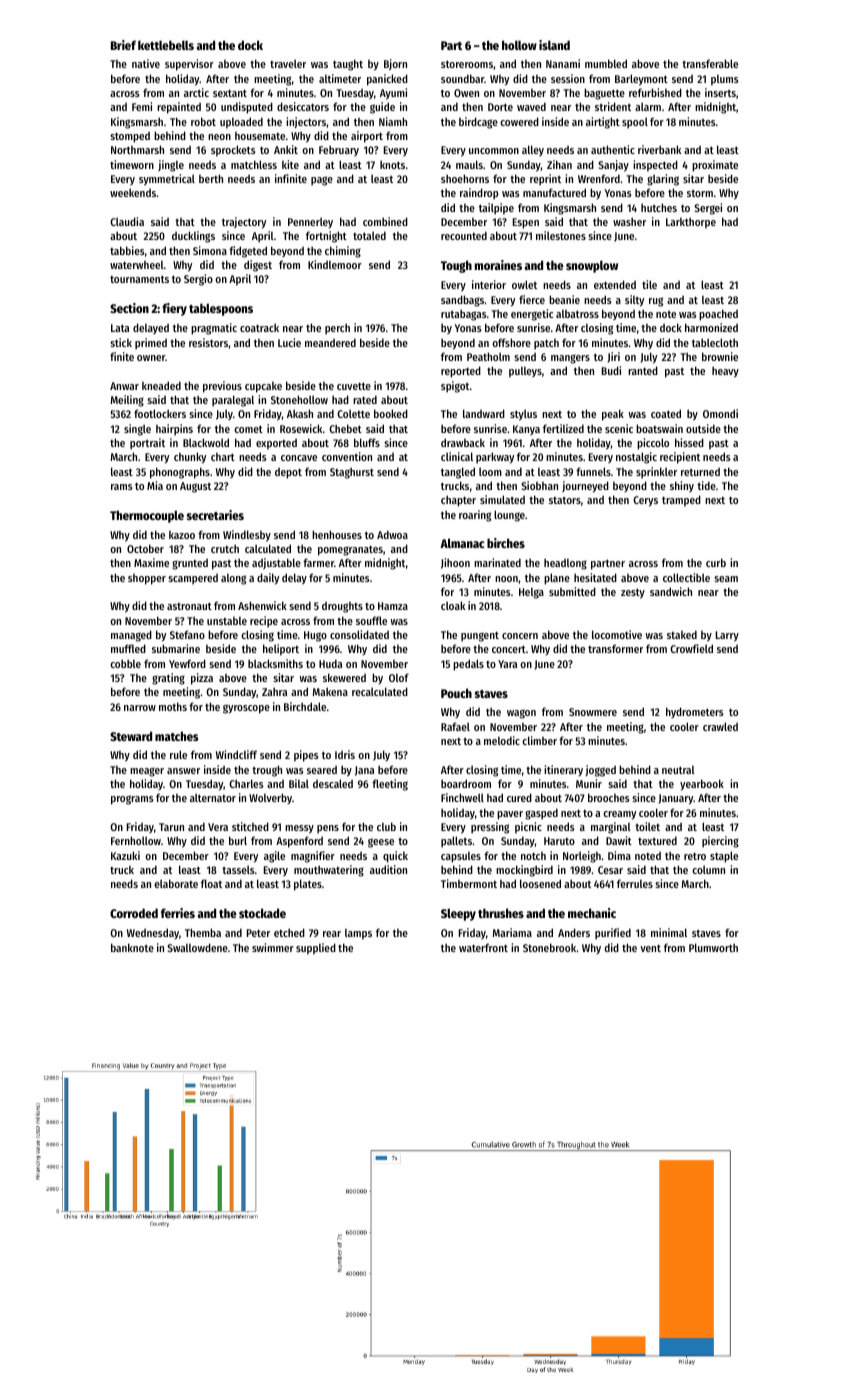 Image resolution: width=849 pixels, height=1400 pixels. Describe the element at coordinates (197, 947) in the page. I see `Swallowdene` at that location.
